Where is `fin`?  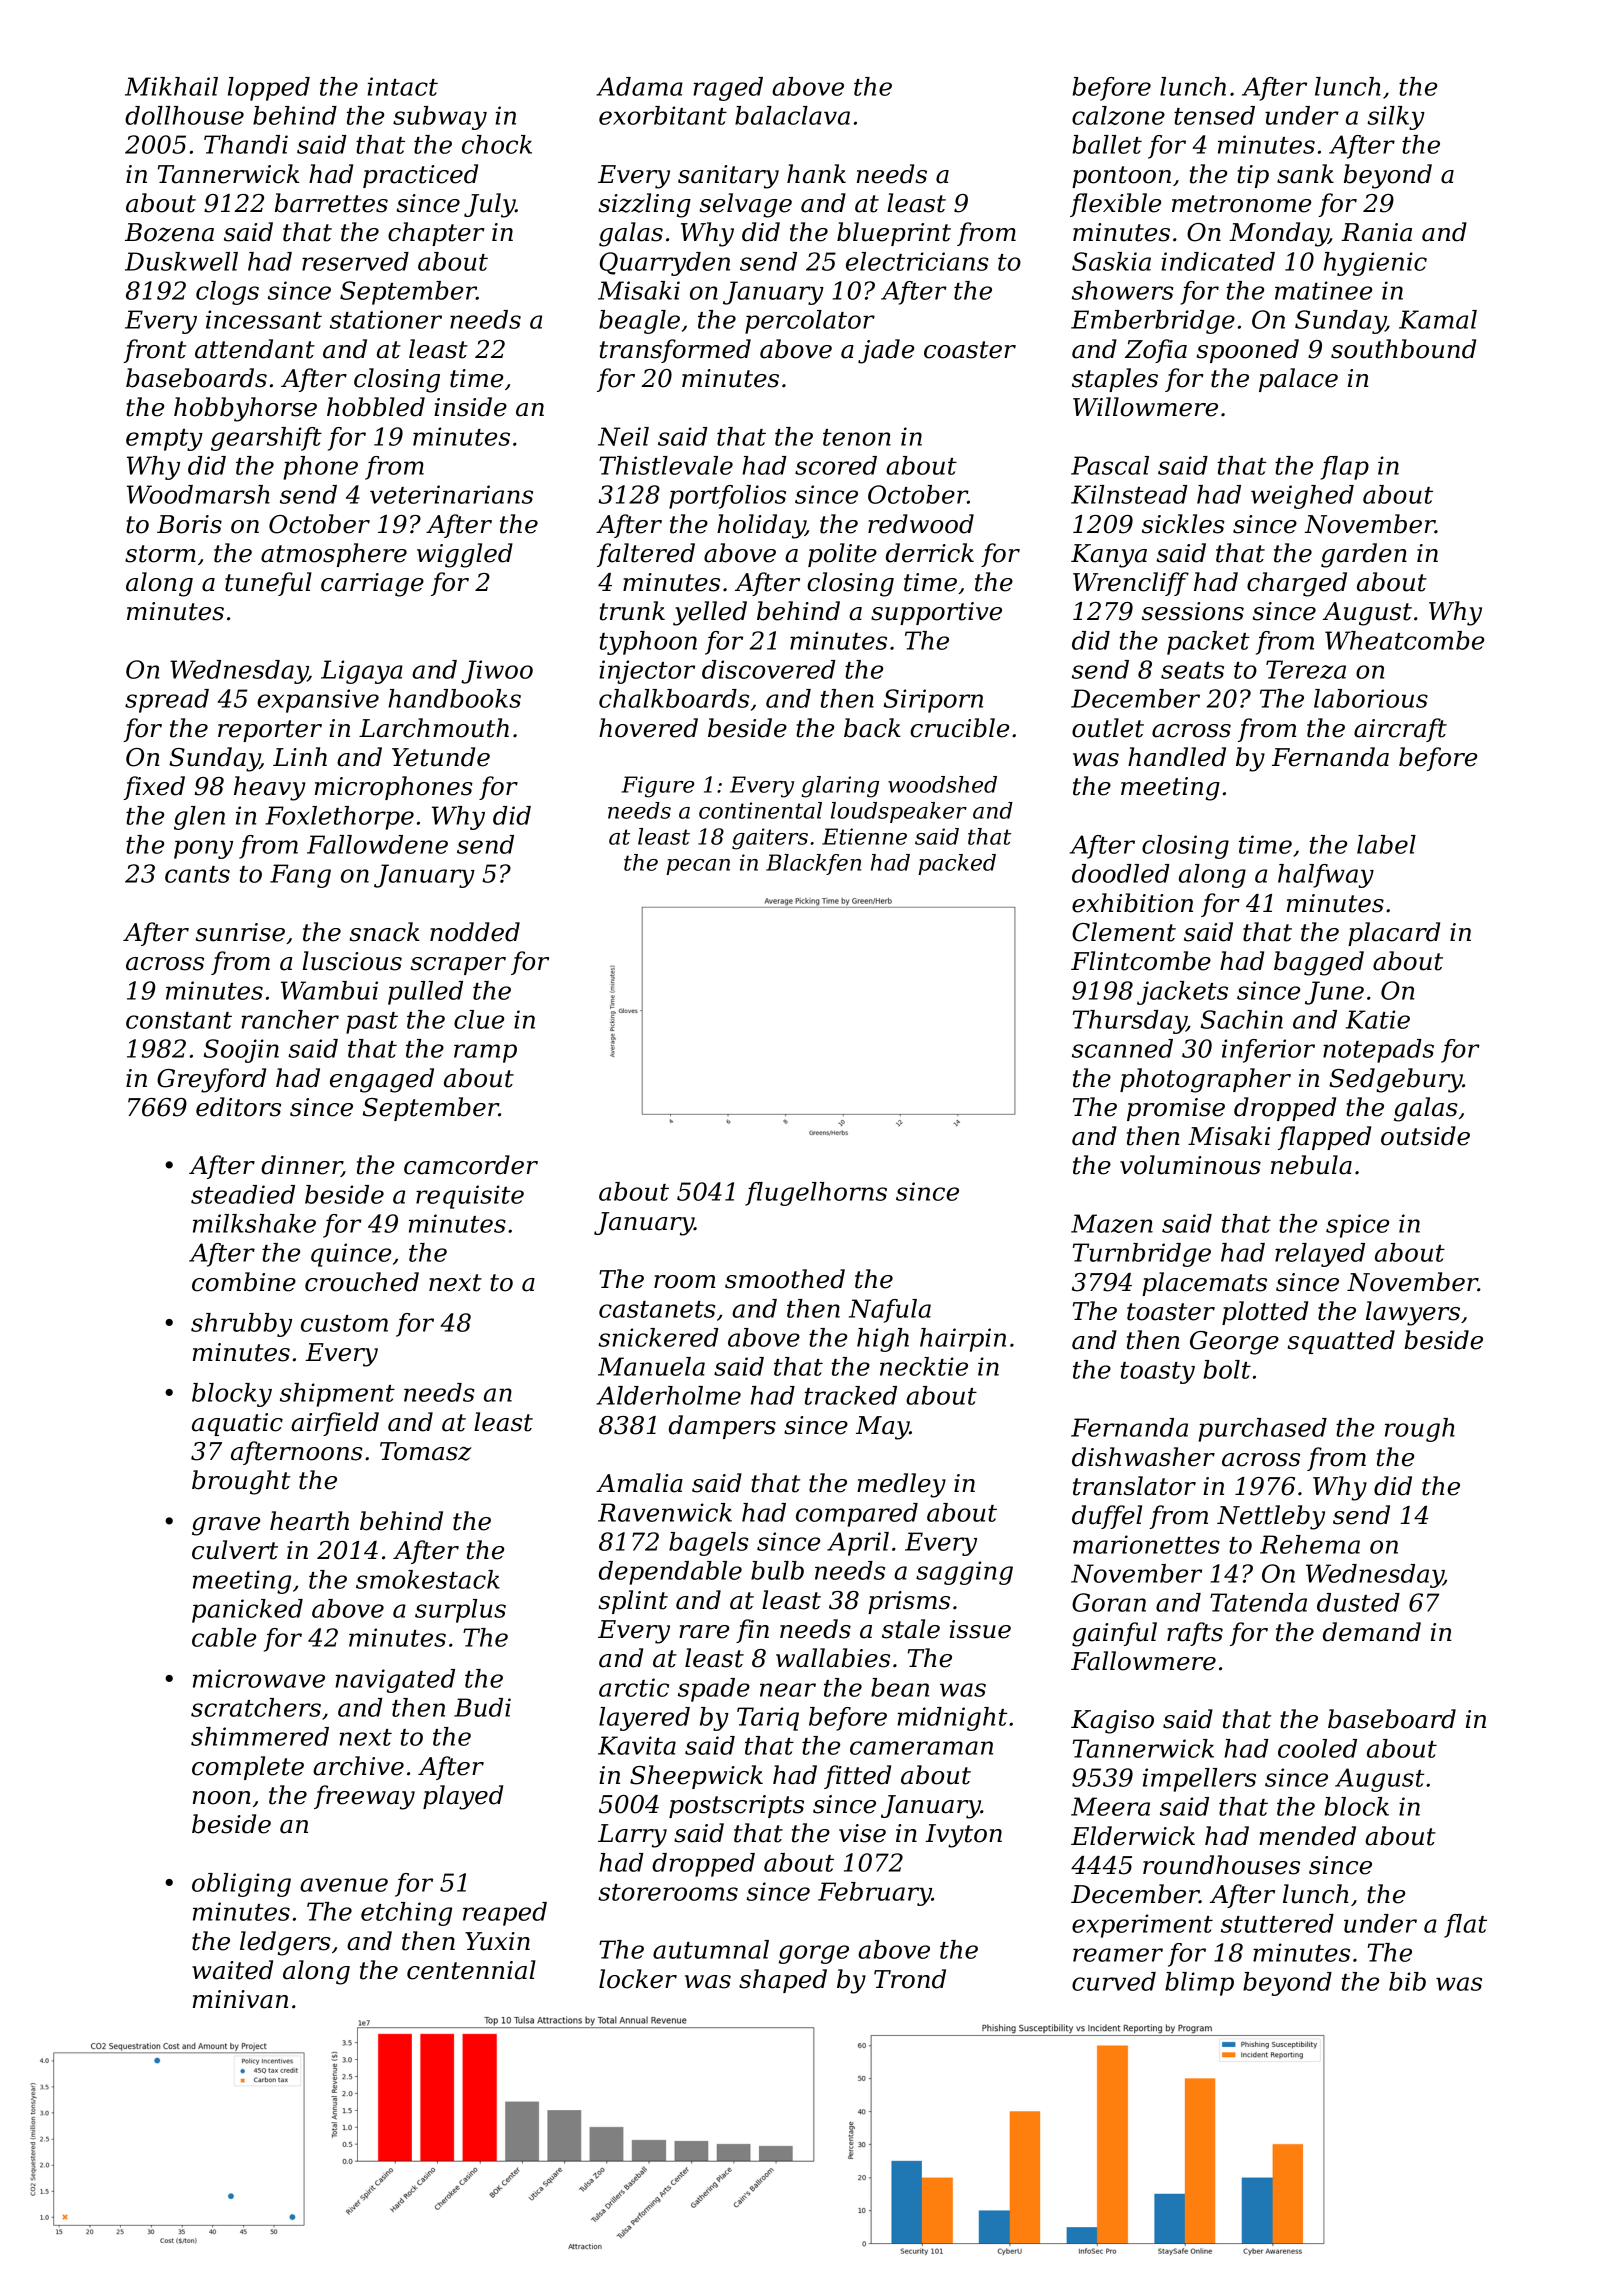
fin is located at coordinates (752, 1631).
